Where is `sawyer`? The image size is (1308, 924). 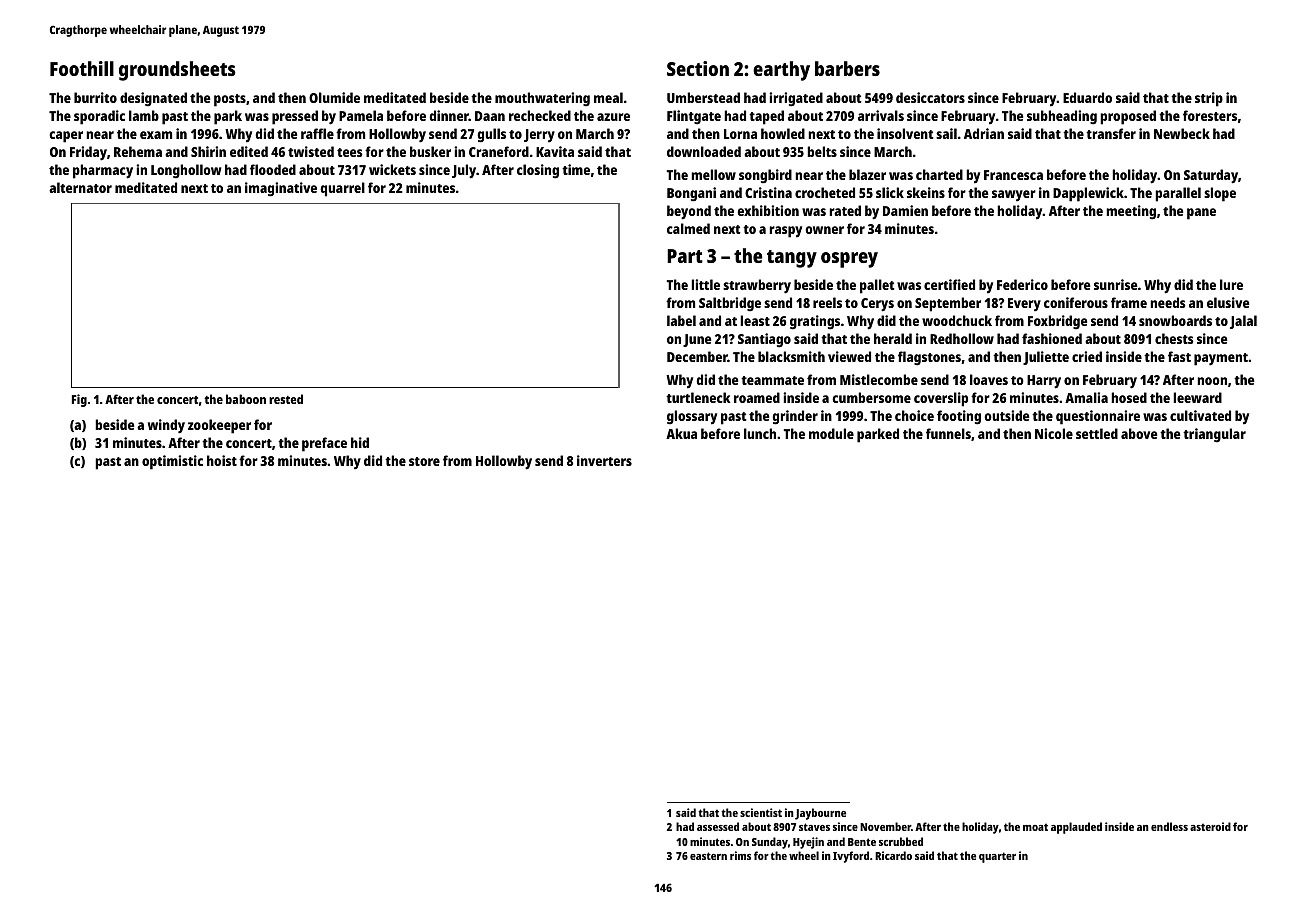 sawyer is located at coordinates (1014, 195).
